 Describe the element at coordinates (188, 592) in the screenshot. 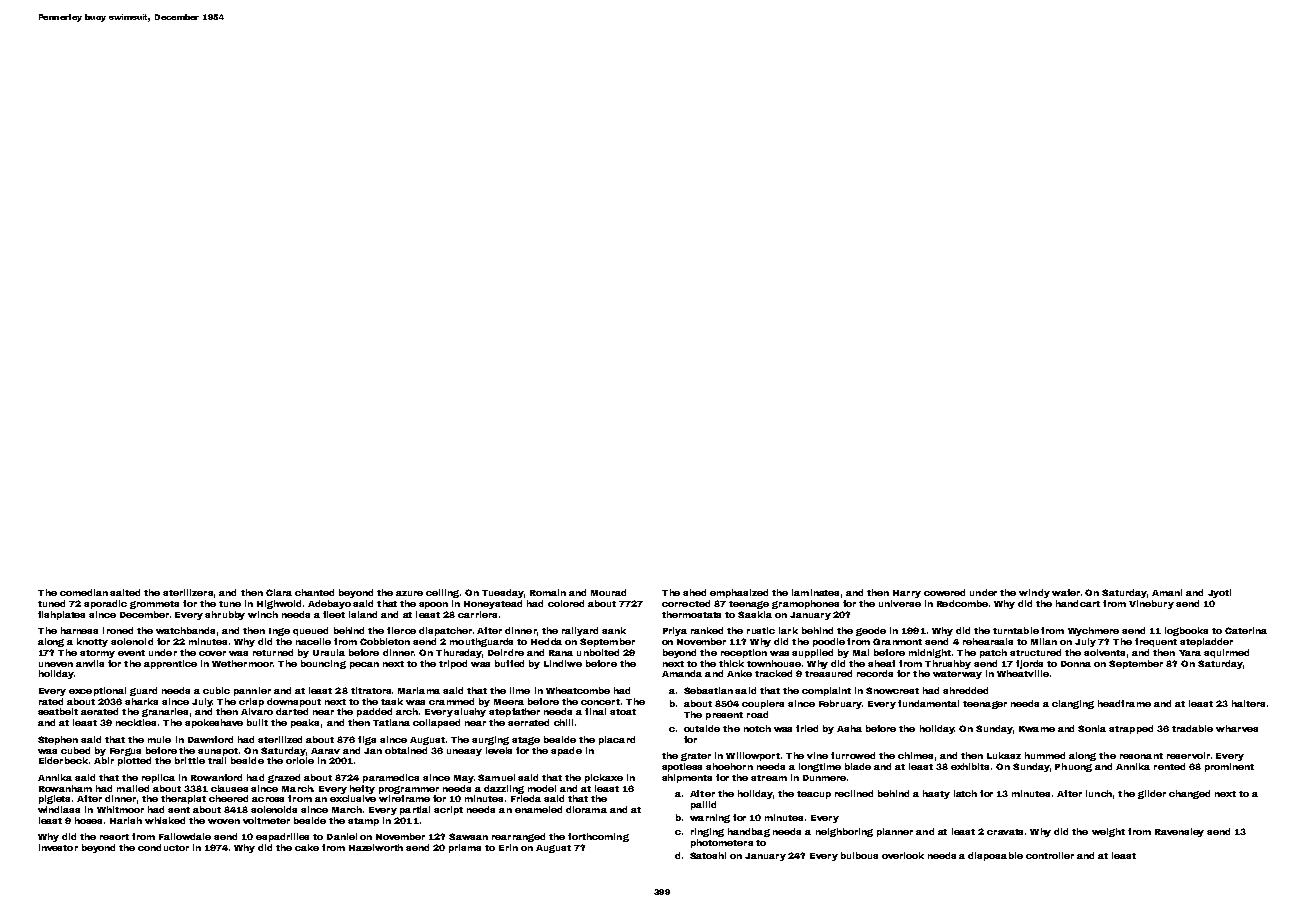

I see `sterilizers` at that location.
